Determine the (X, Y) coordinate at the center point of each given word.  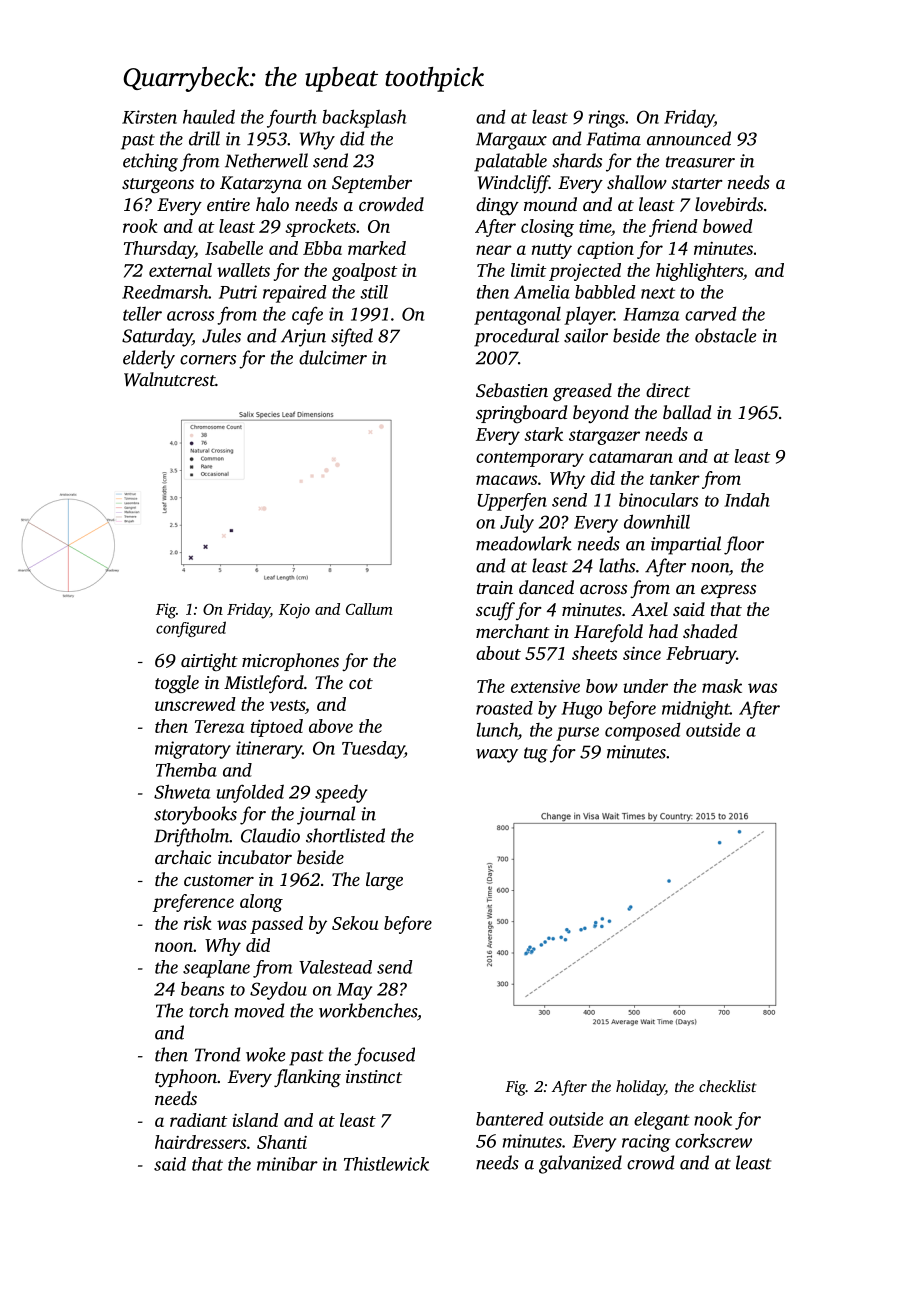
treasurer (700, 162)
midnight (696, 710)
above (331, 726)
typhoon (186, 1078)
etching (150, 162)
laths (617, 565)
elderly (149, 359)
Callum (369, 609)
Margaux (511, 141)
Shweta (182, 791)
